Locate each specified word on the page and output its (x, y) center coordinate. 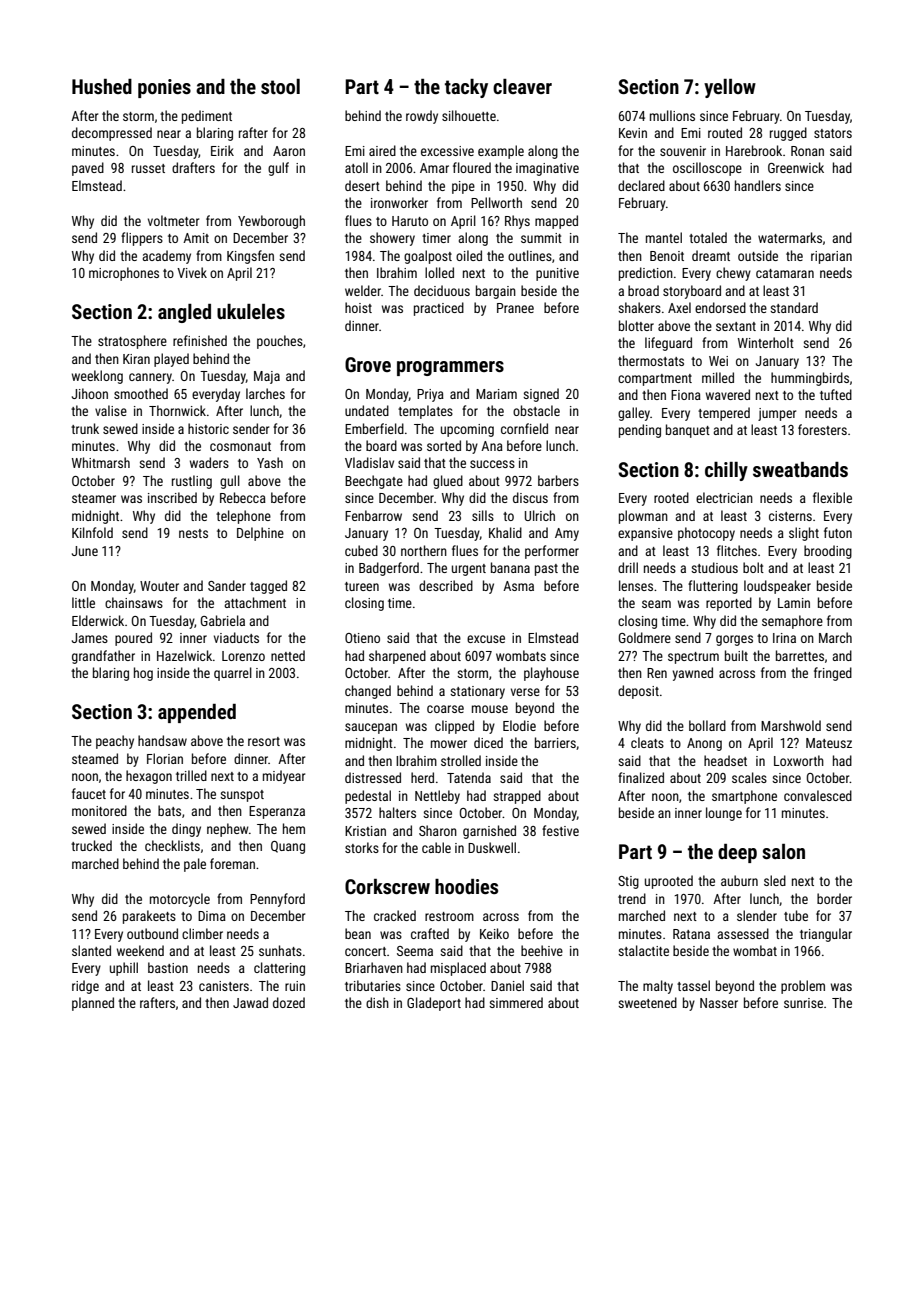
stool (280, 86)
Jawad (250, 1002)
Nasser (719, 1003)
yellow (730, 88)
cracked (395, 915)
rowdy (422, 117)
